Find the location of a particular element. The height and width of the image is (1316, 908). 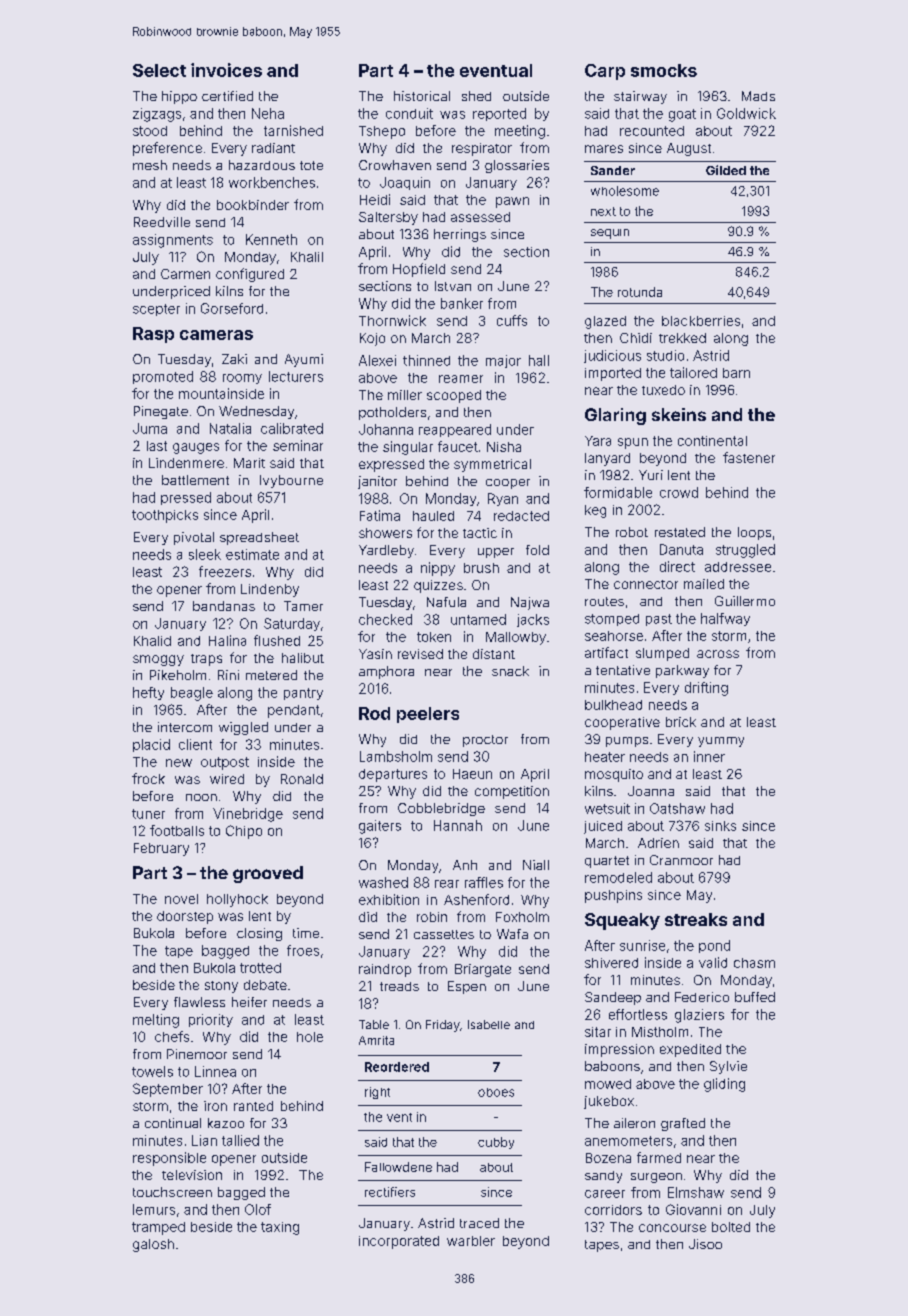

jukebox is located at coordinates (609, 1102).
